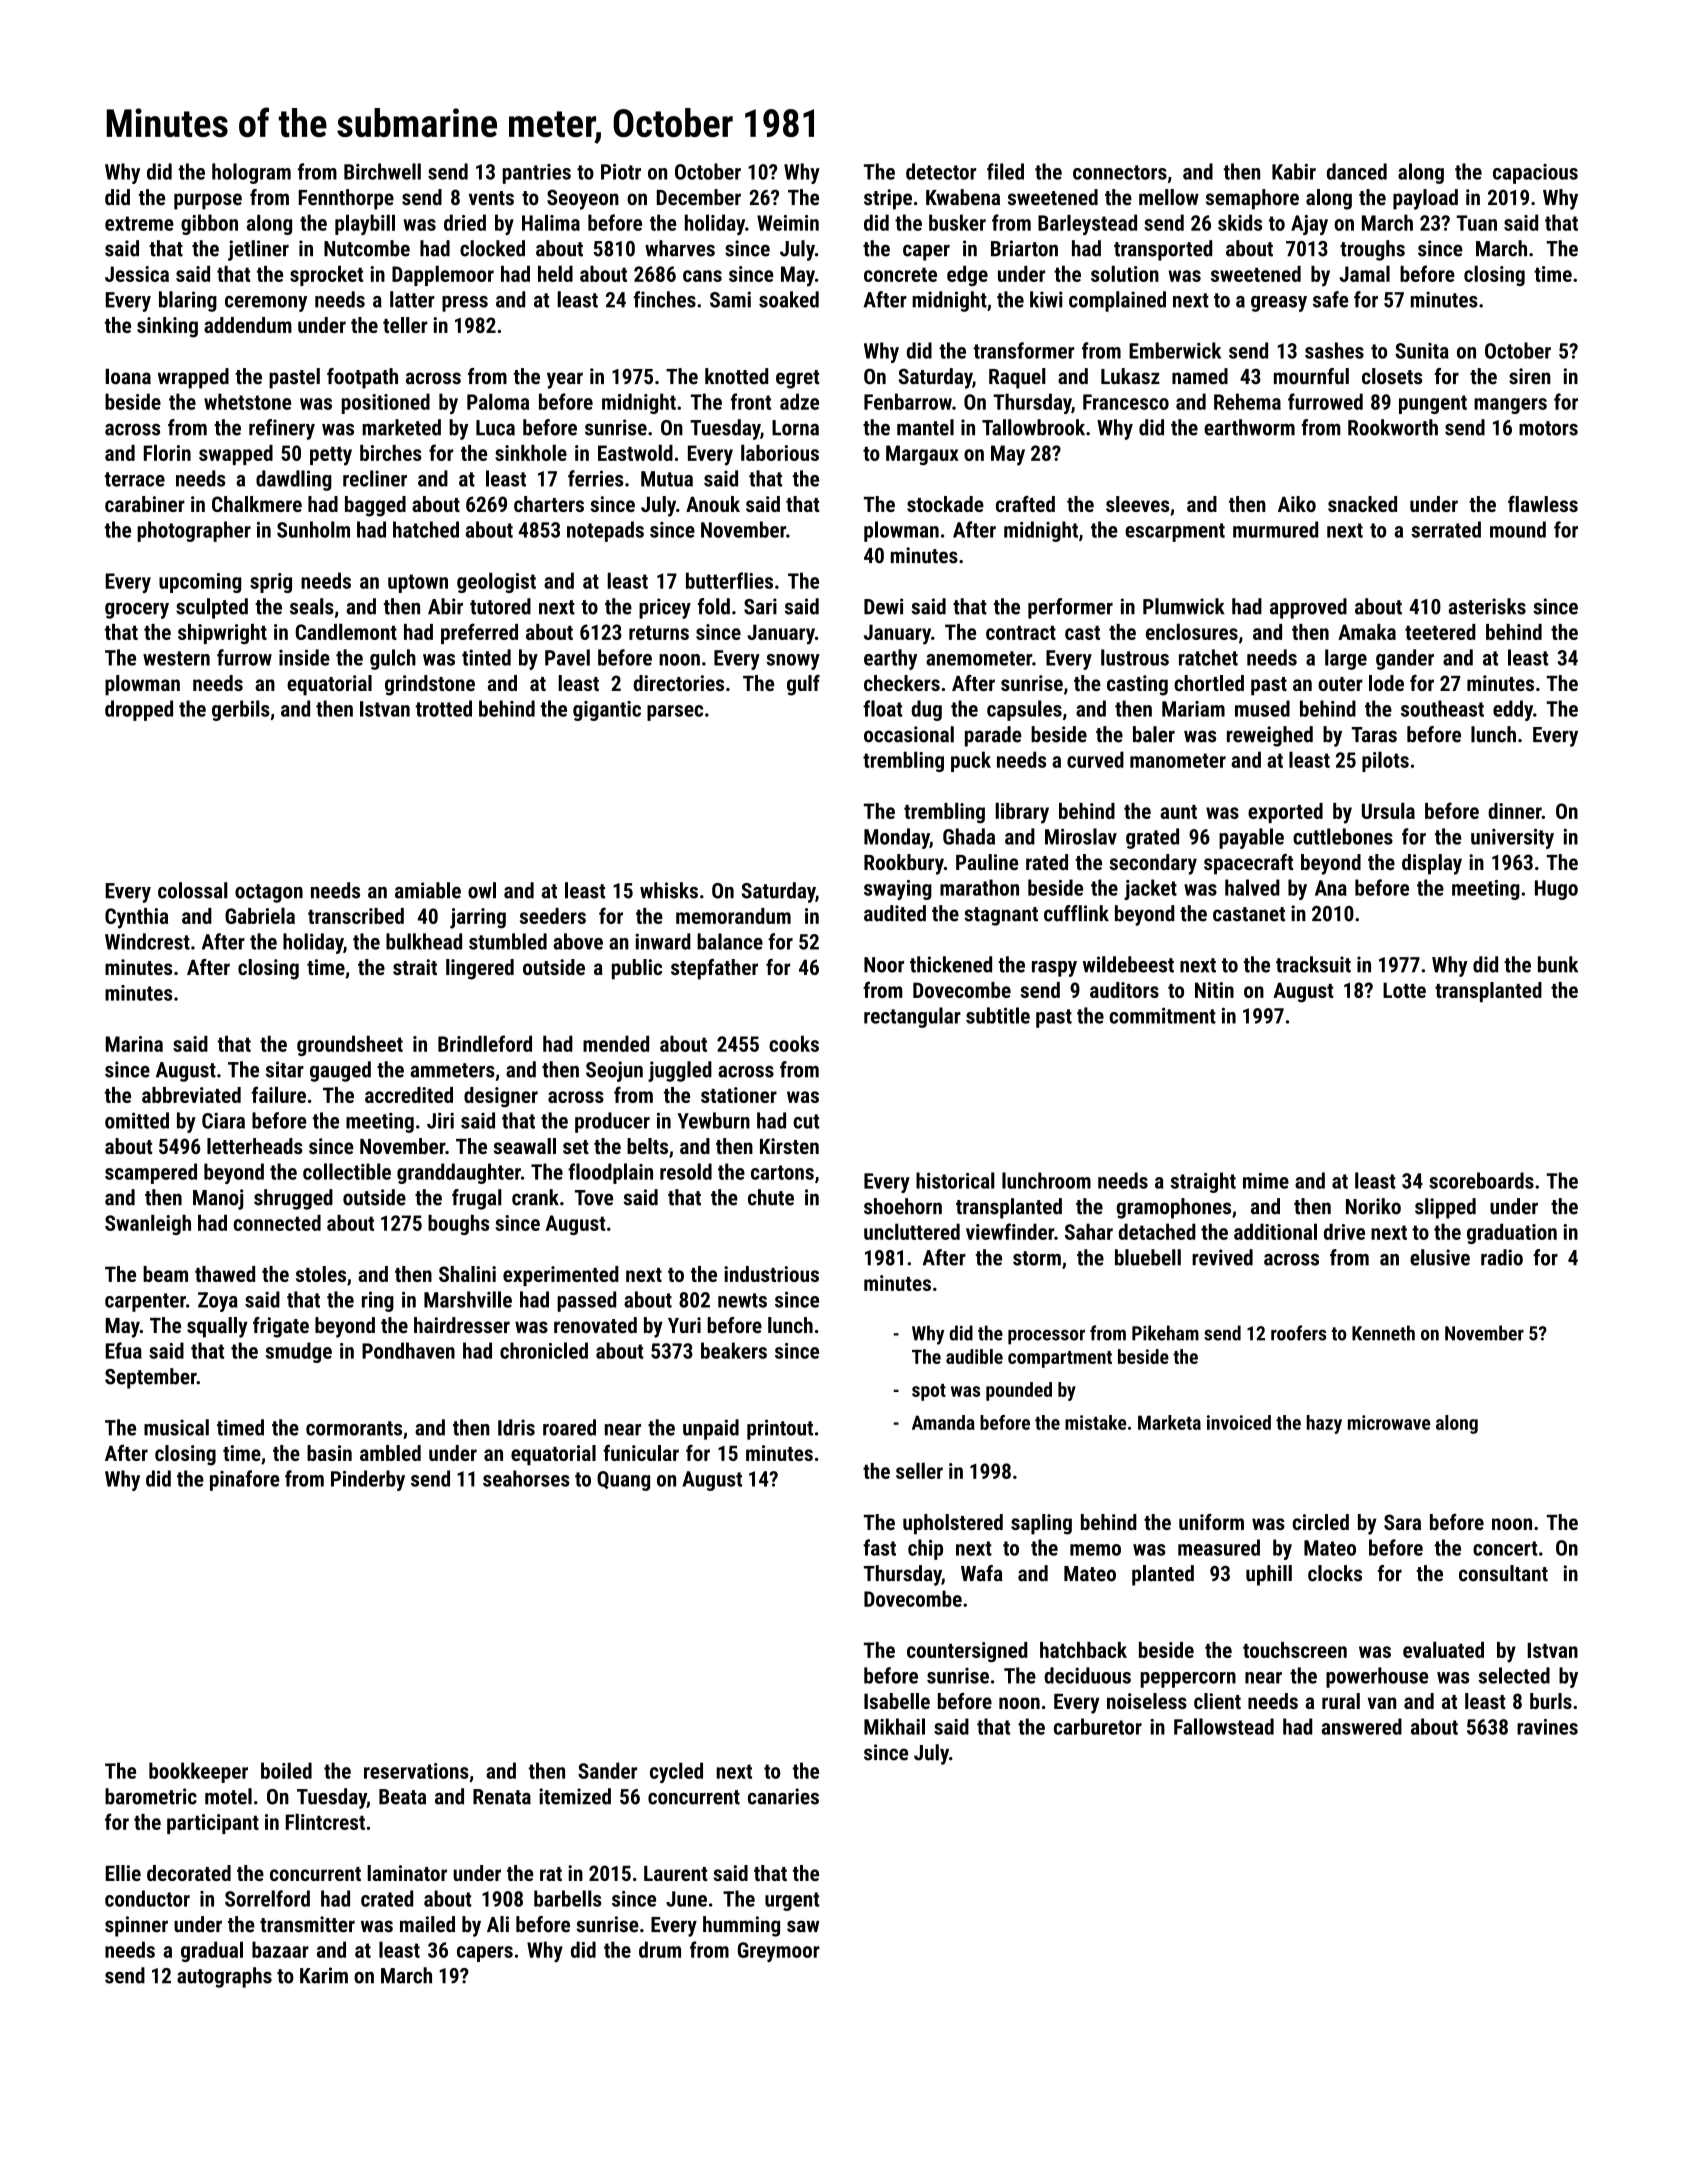 The width and height of the document is (1683, 2178). What do you see at coordinates (1357, 171) in the document?
I see `danced` at bounding box center [1357, 171].
